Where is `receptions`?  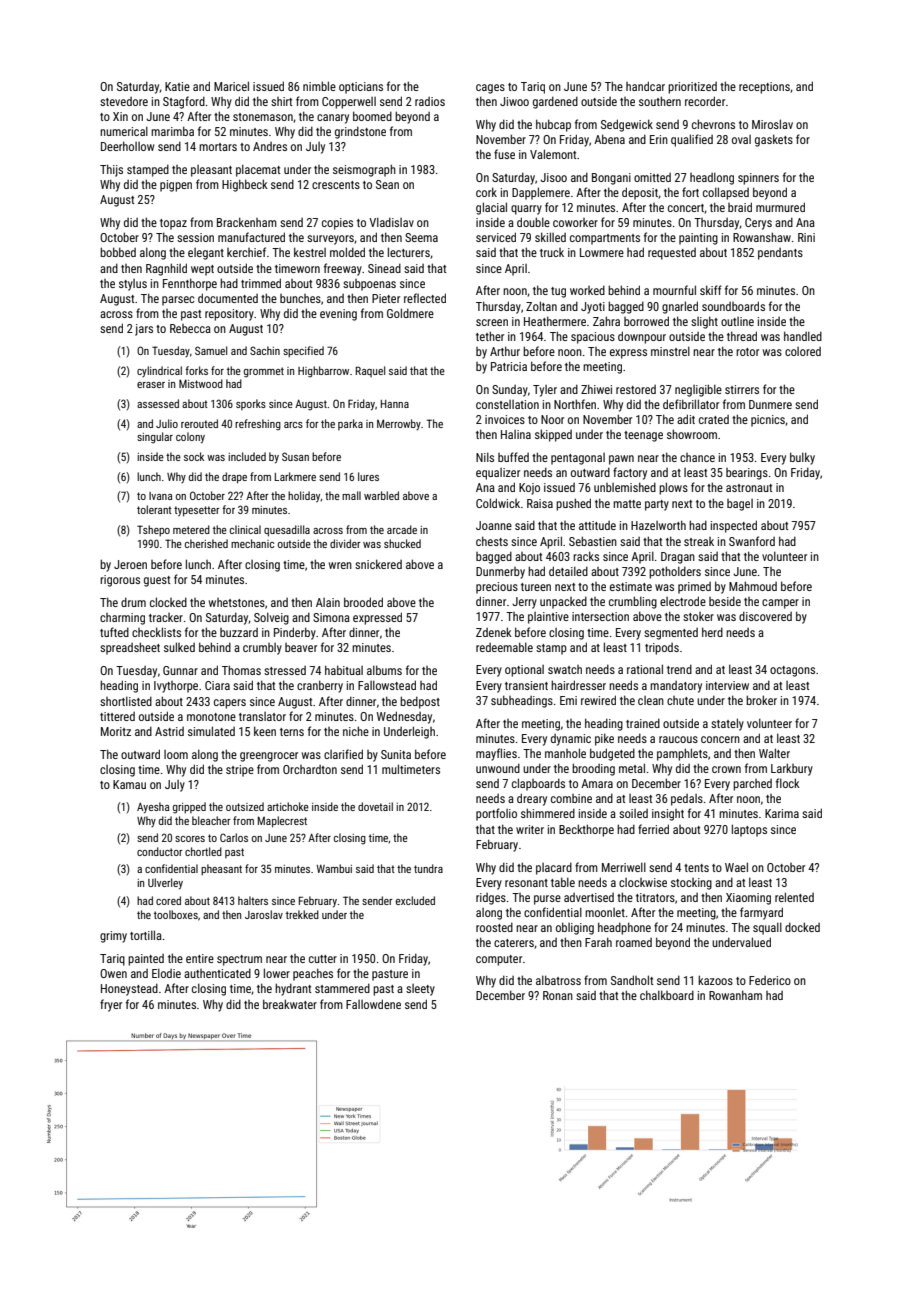
receptions is located at coordinates (764, 88).
